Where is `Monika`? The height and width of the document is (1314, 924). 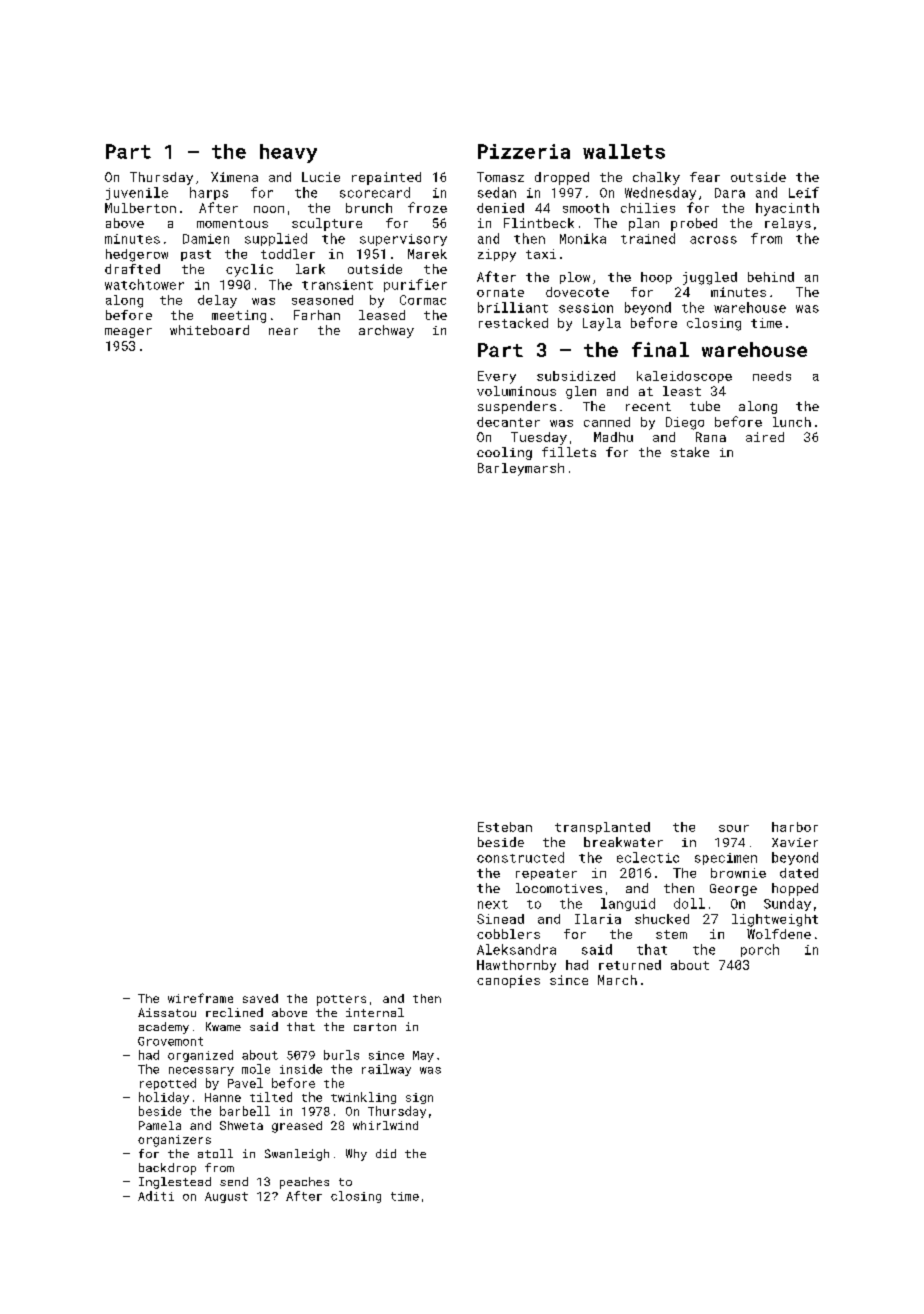
Monika is located at coordinates (583, 238).
